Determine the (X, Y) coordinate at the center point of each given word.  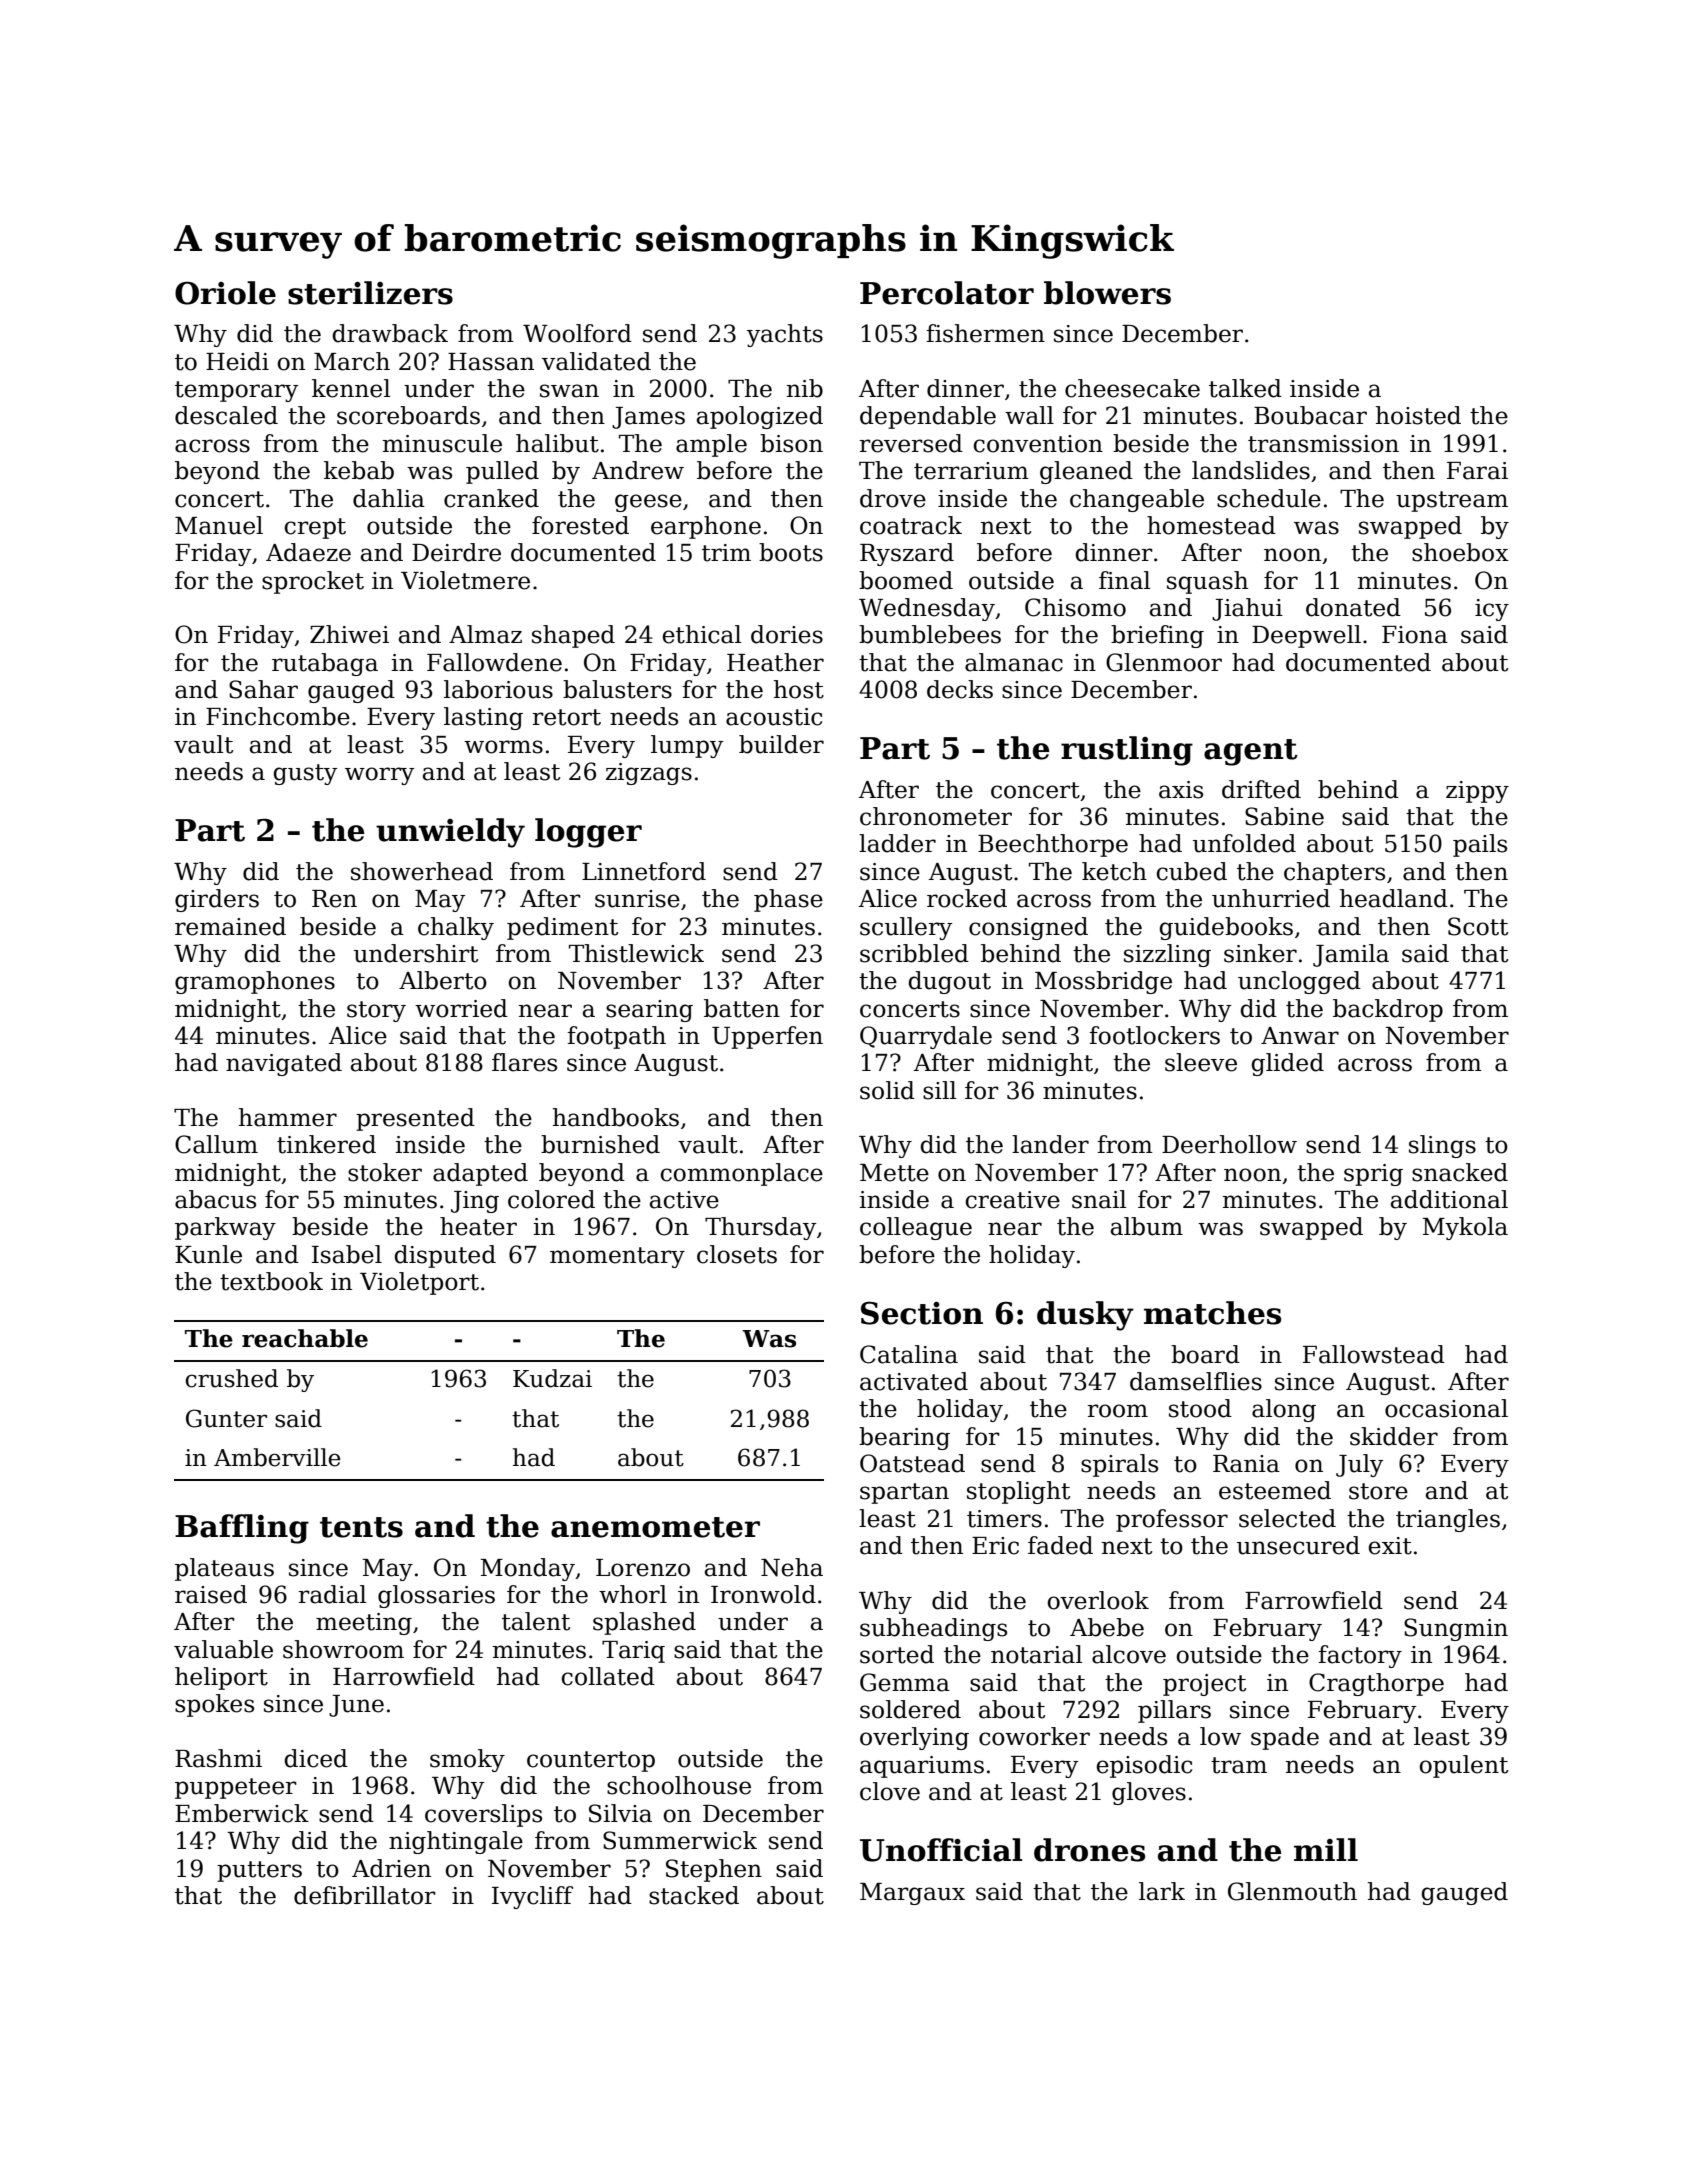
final (1124, 580)
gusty (305, 774)
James (648, 418)
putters (259, 1871)
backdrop (1388, 1010)
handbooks (616, 1117)
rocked (967, 898)
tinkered (326, 1144)
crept (315, 528)
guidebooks (1226, 928)
